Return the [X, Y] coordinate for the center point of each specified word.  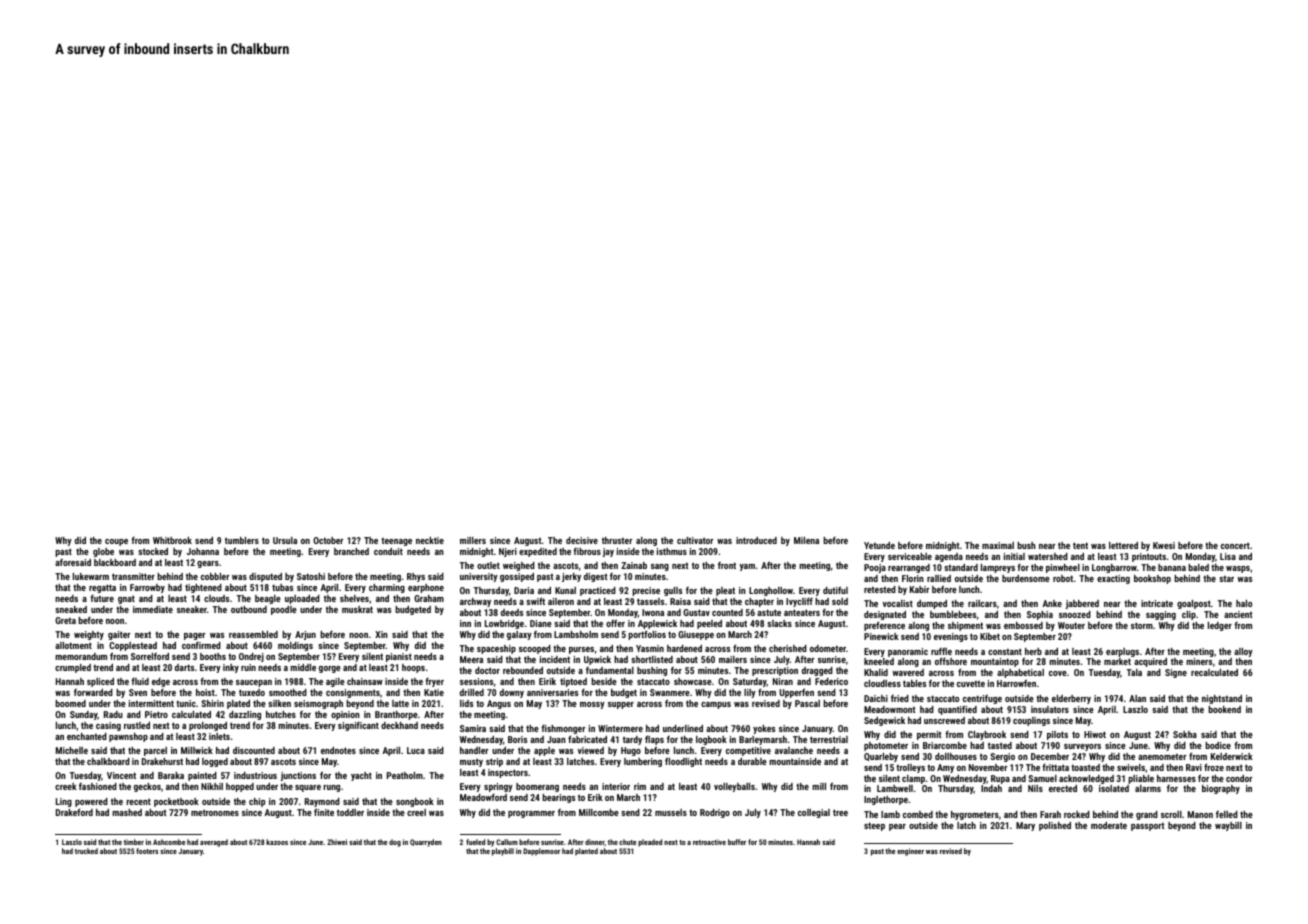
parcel [155, 751]
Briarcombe [945, 745]
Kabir [919, 589]
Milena [806, 540]
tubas [282, 587]
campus [716, 705]
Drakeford [74, 812]
